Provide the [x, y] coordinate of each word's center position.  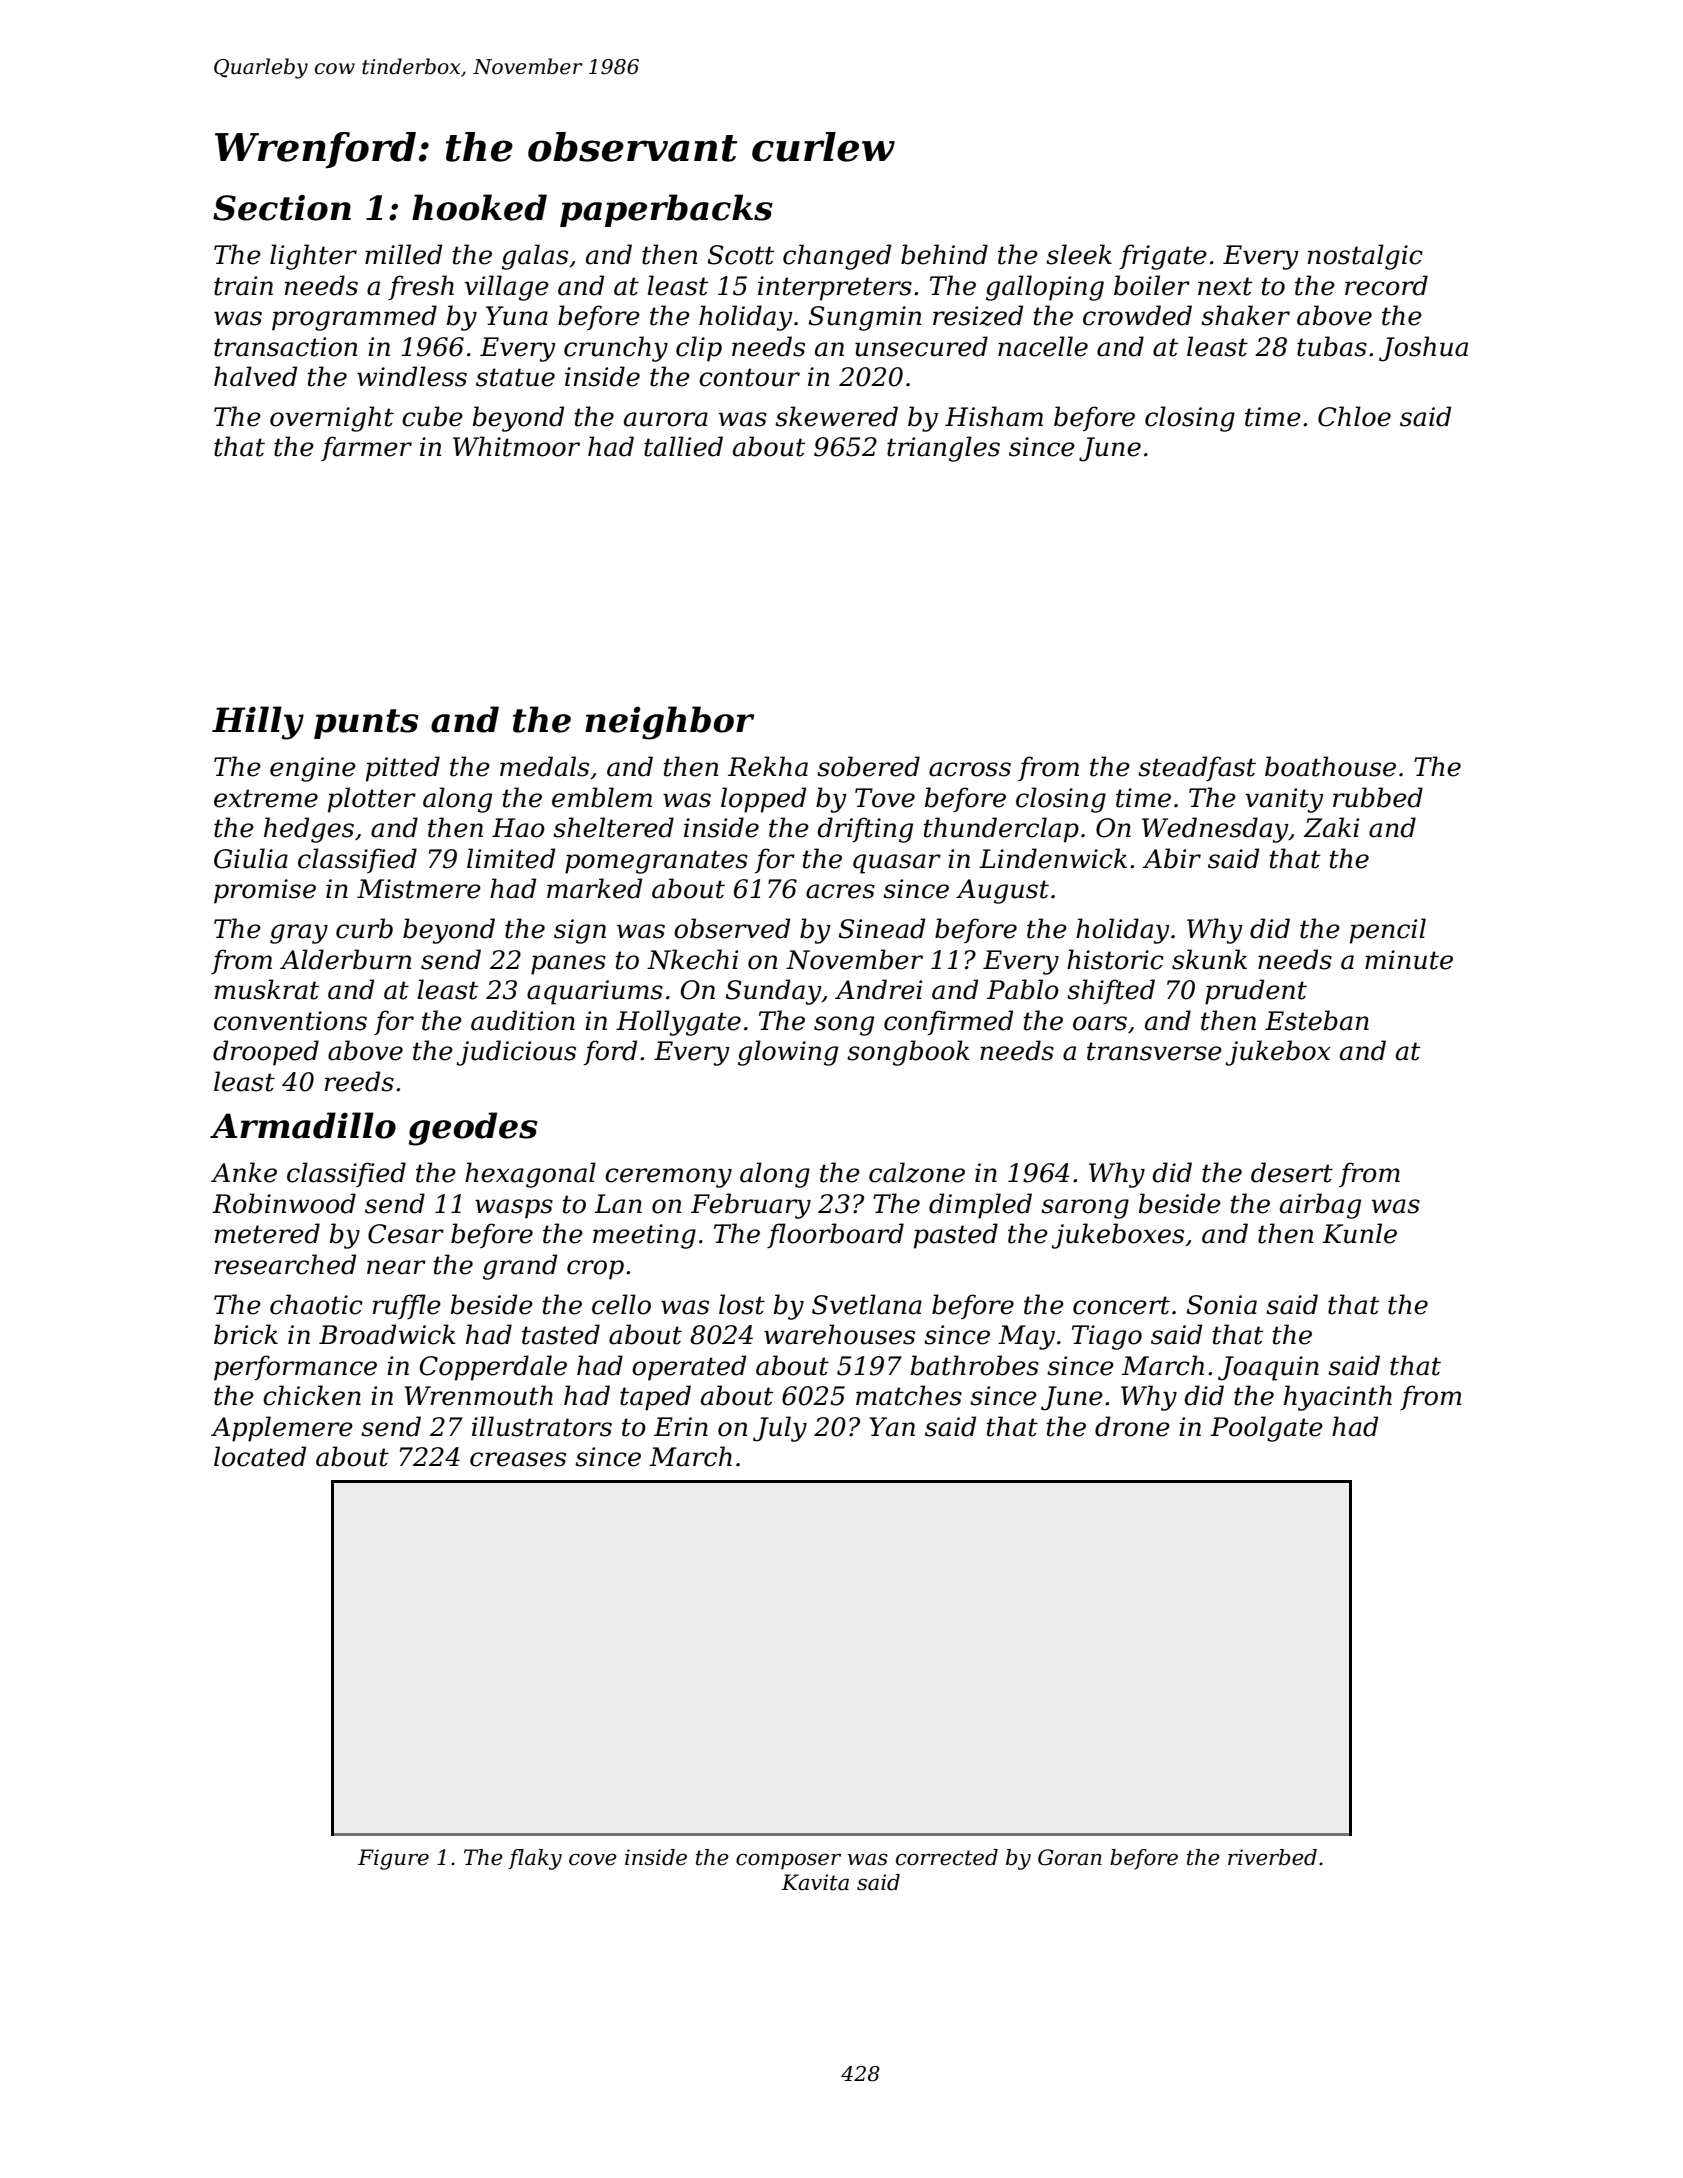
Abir [1171, 858]
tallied [683, 446]
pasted [956, 1236]
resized [978, 315]
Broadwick [387, 1334]
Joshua [1423, 349]
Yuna [517, 316]
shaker [1245, 315]
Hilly [258, 723]
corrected [947, 1857]
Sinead [882, 928]
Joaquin [1268, 1368]
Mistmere [419, 889]
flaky [535, 1859]
